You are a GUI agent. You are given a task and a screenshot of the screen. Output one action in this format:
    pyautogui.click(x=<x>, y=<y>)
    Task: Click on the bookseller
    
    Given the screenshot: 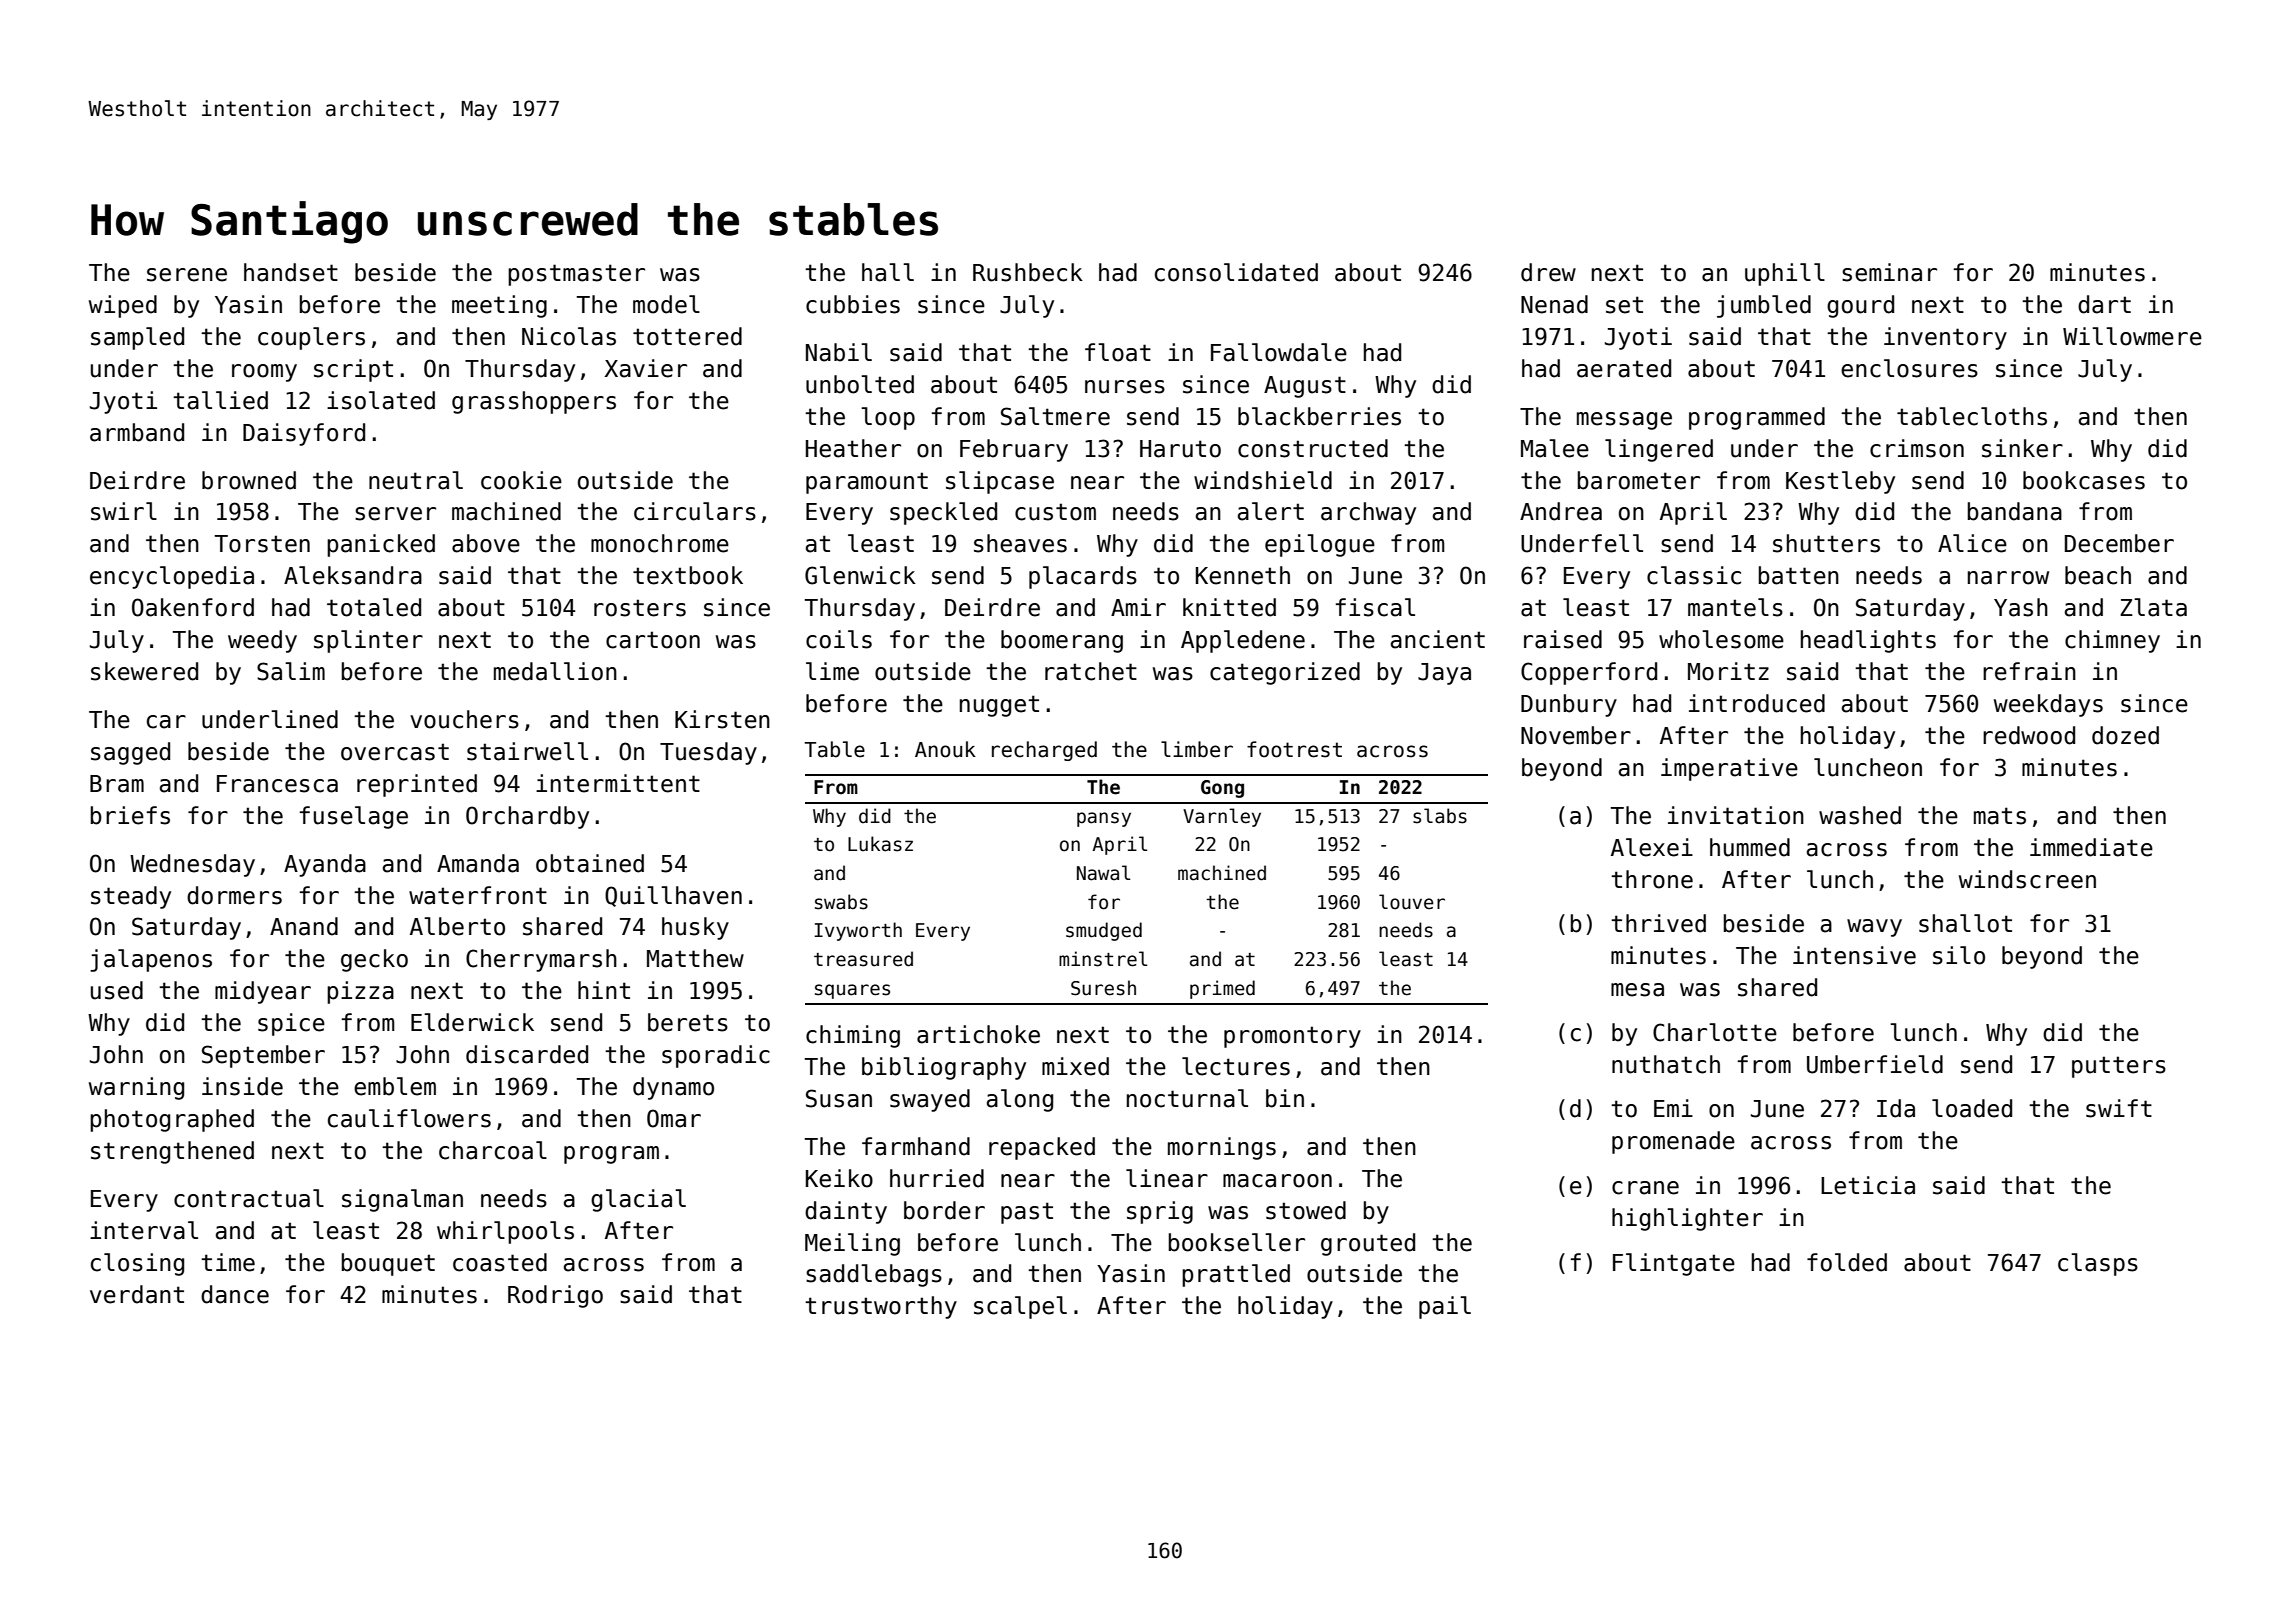 What is the action you would take?
    pyautogui.click(x=1237, y=1242)
